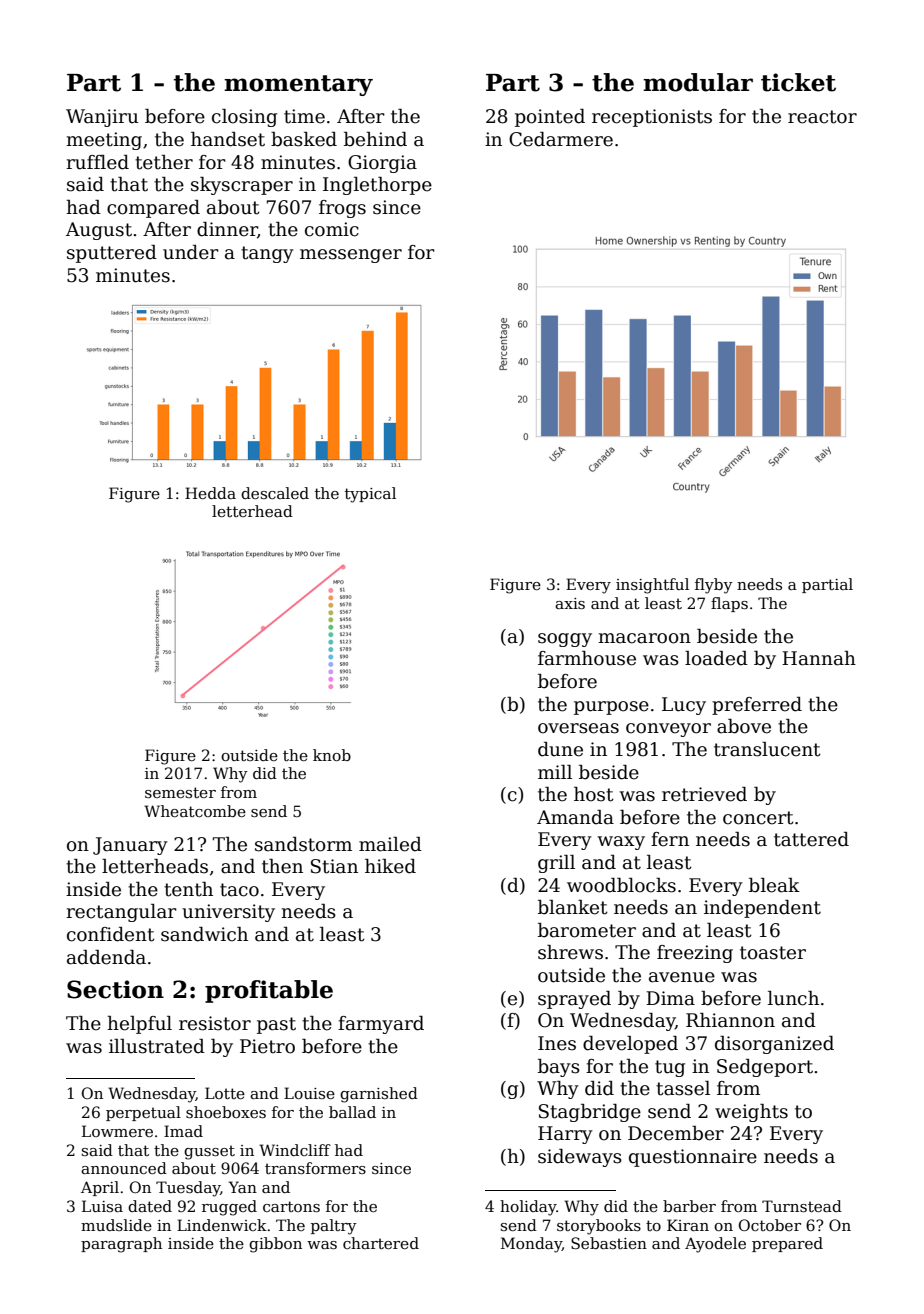 This screenshot has width=924, height=1314. I want to click on Hedda, so click(210, 493).
